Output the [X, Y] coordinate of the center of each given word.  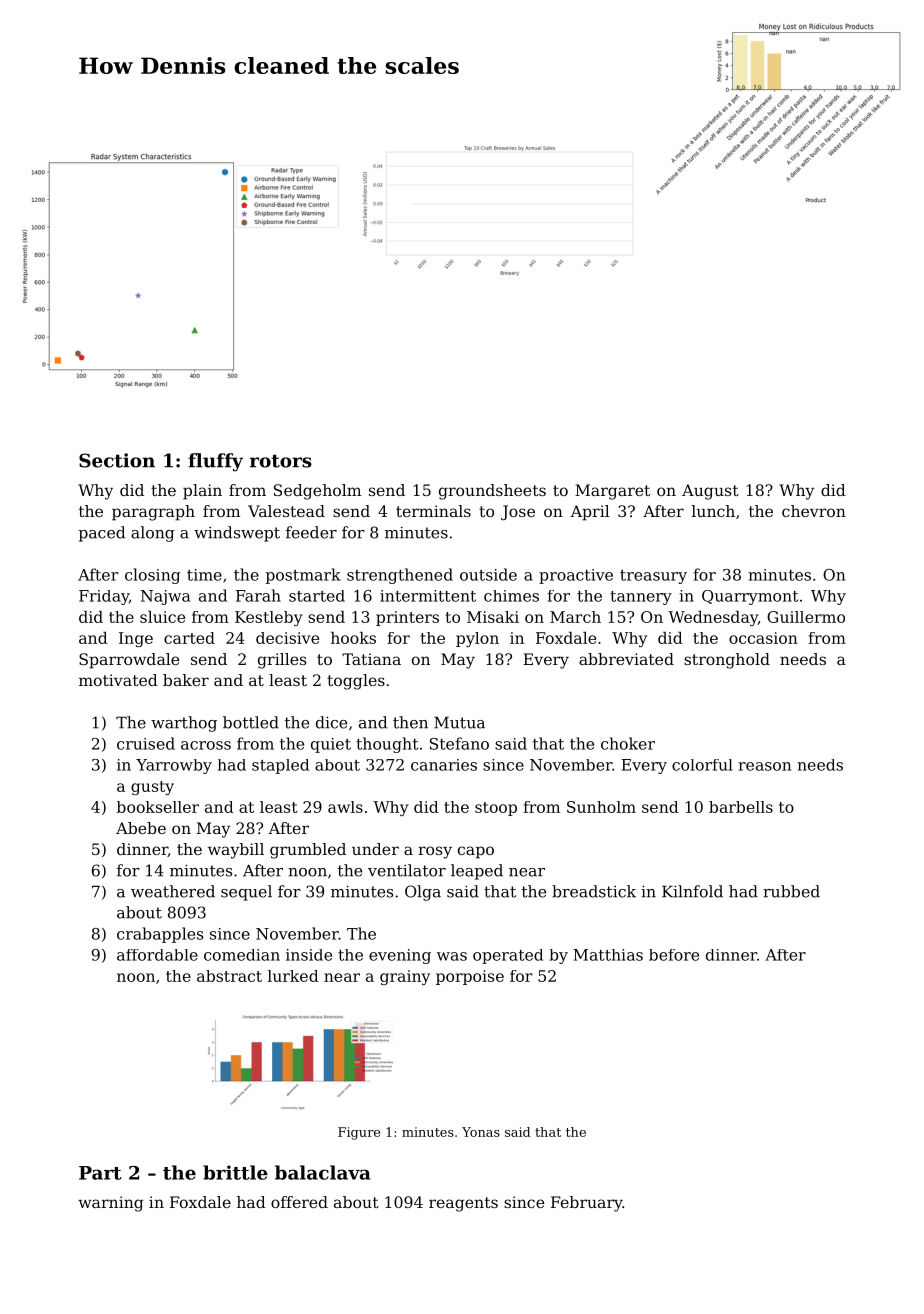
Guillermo [806, 617]
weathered [173, 891]
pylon [477, 639]
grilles [282, 661]
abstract [229, 976]
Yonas [481, 1132]
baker [186, 680]
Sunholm [601, 807]
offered [299, 1202]
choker [628, 743]
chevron [814, 511]
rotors [281, 461]
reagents [463, 1204]
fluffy [215, 462]
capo [476, 852]
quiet [331, 745]
